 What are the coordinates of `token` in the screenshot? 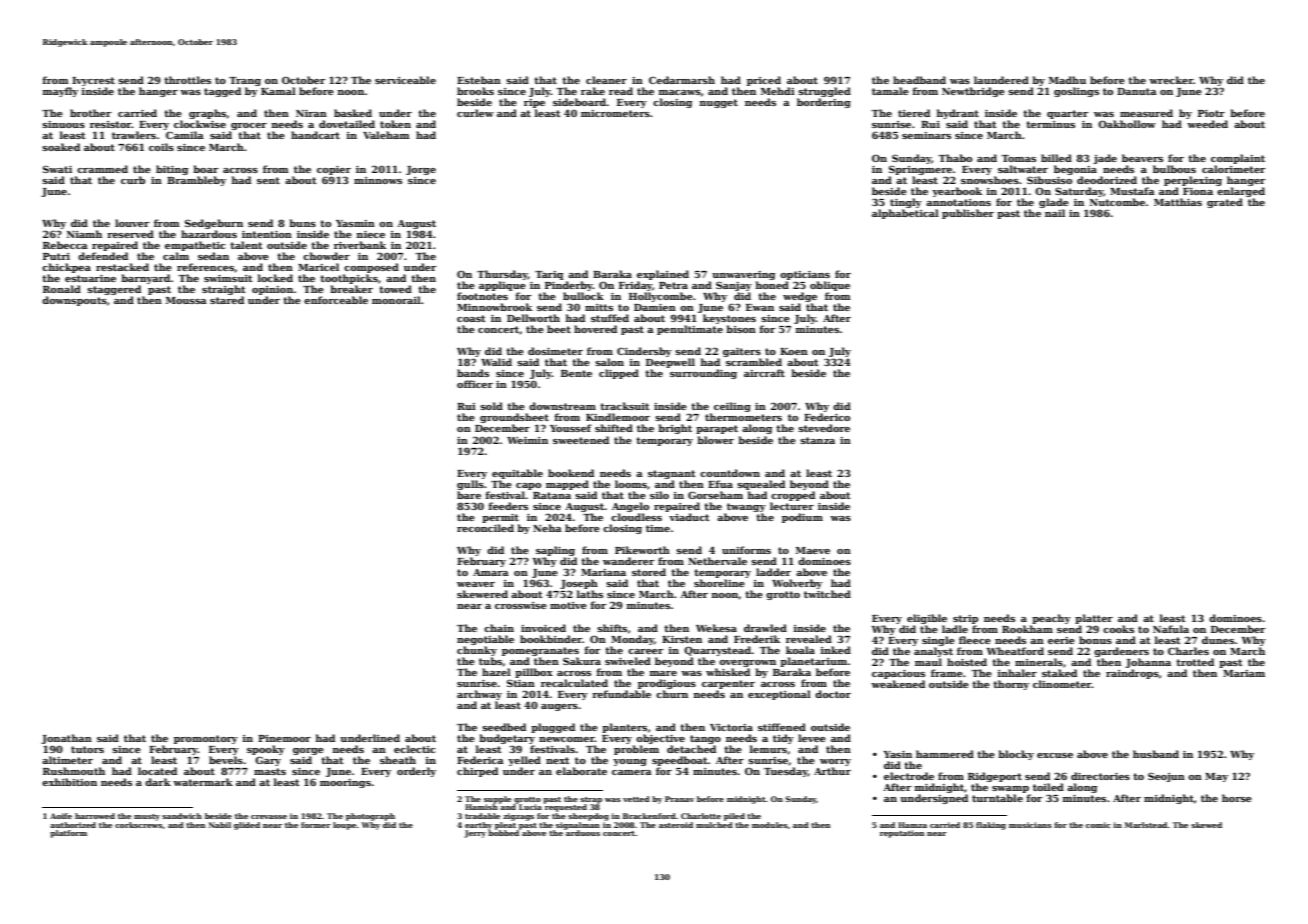 It's located at (395, 124).
